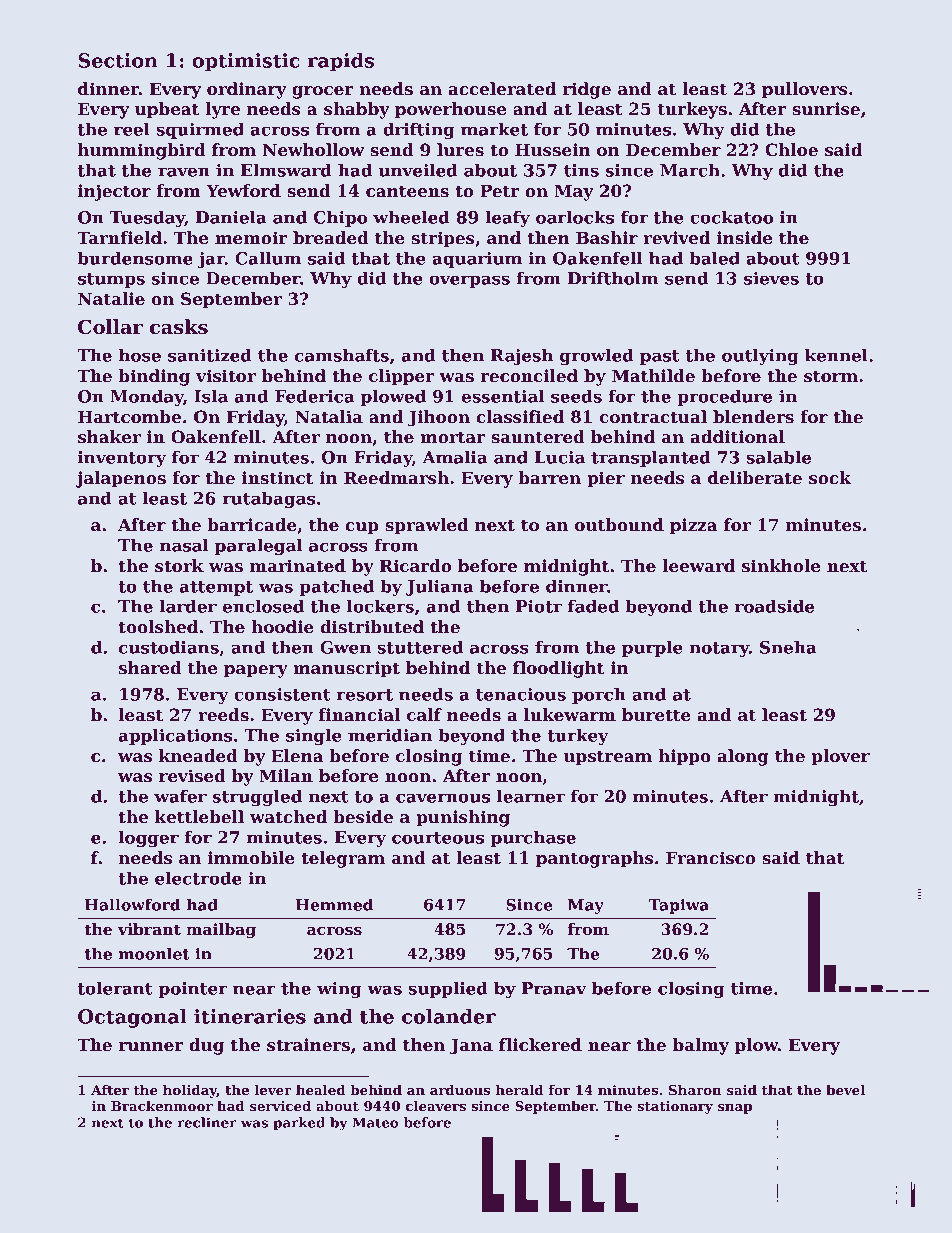  What do you see at coordinates (533, 838) in the page?
I see `purchase` at bounding box center [533, 838].
